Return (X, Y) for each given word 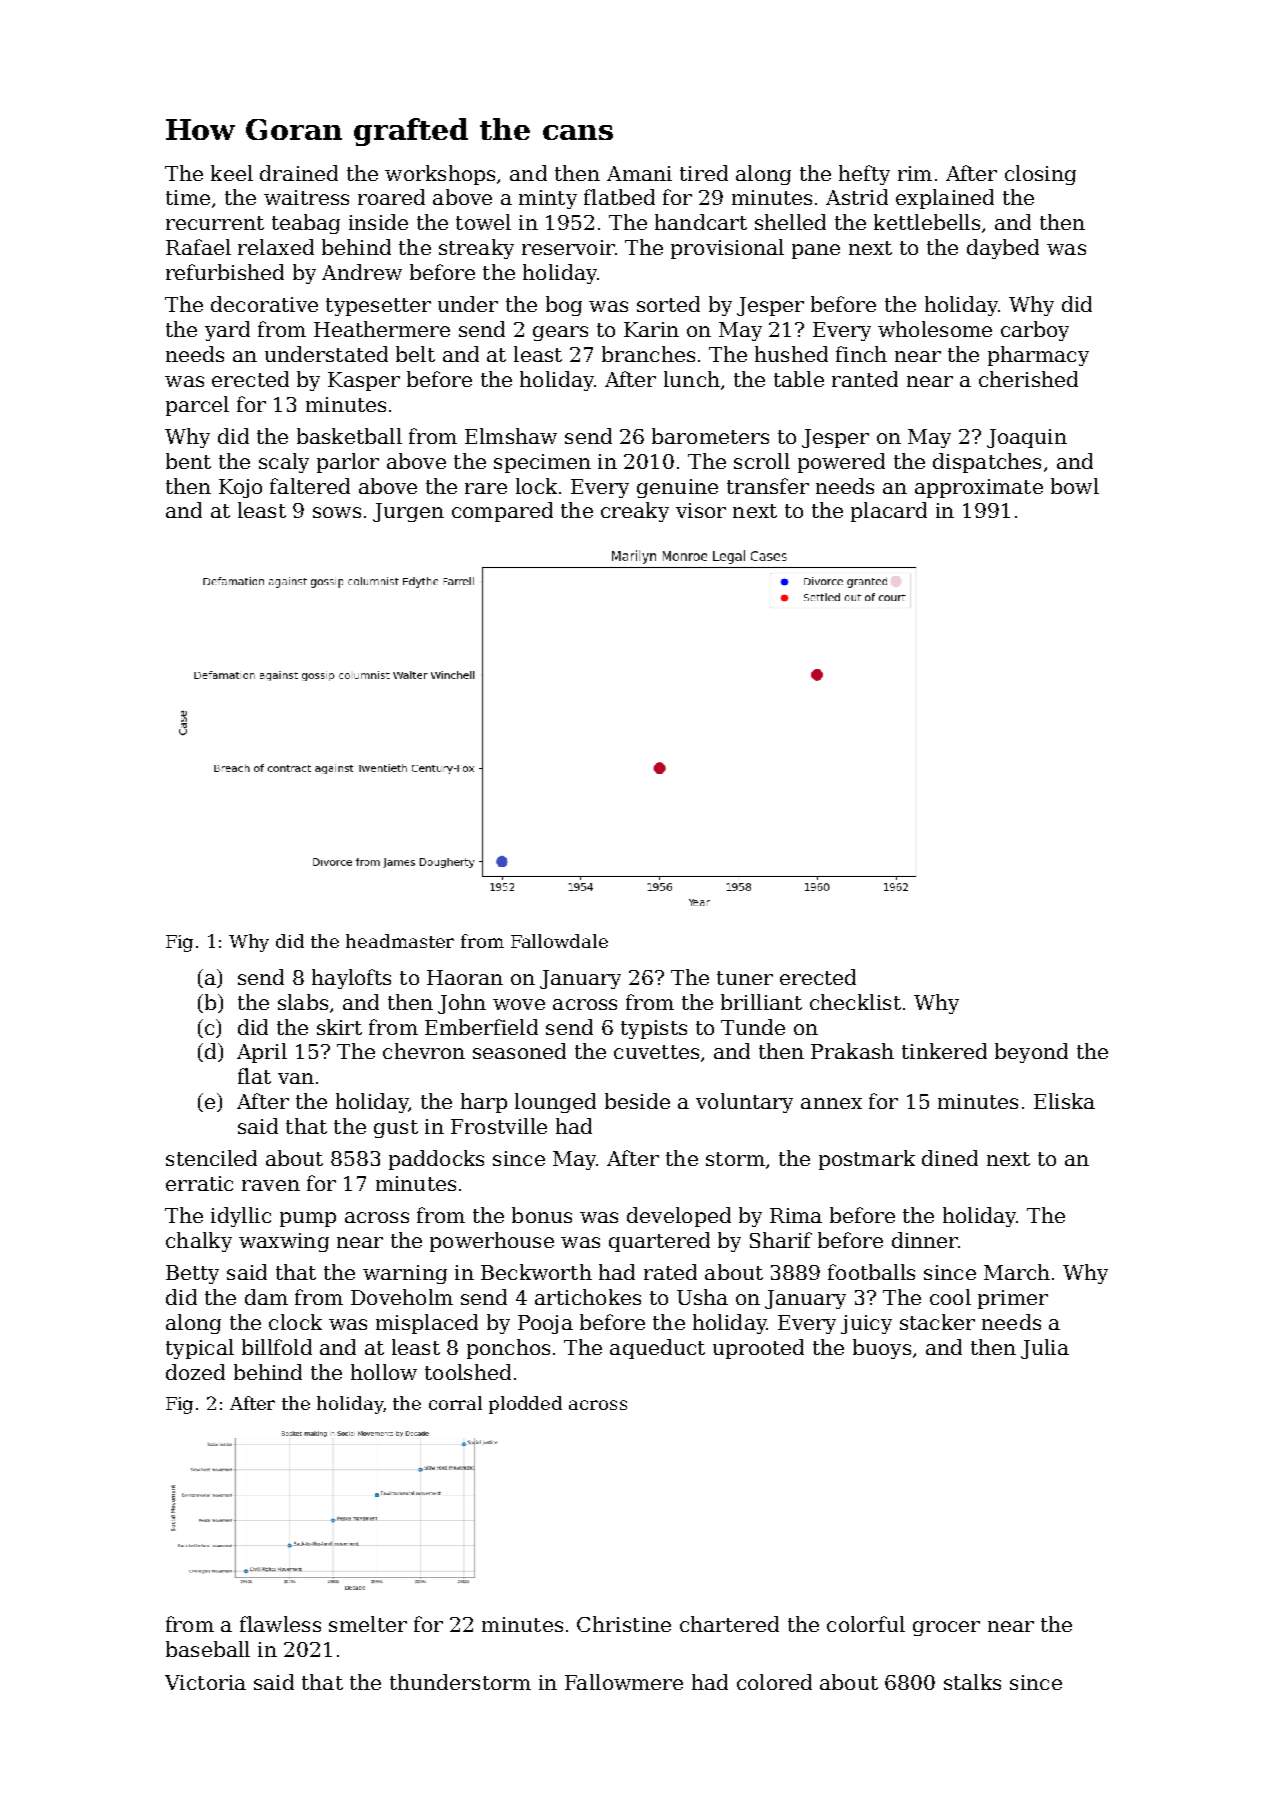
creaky (635, 512)
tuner (745, 978)
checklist (855, 1002)
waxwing (284, 1242)
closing (1040, 175)
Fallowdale (559, 941)
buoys (882, 1349)
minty (548, 199)
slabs (303, 1002)
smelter (368, 1624)
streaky (476, 249)
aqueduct (657, 1349)
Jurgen (408, 512)
